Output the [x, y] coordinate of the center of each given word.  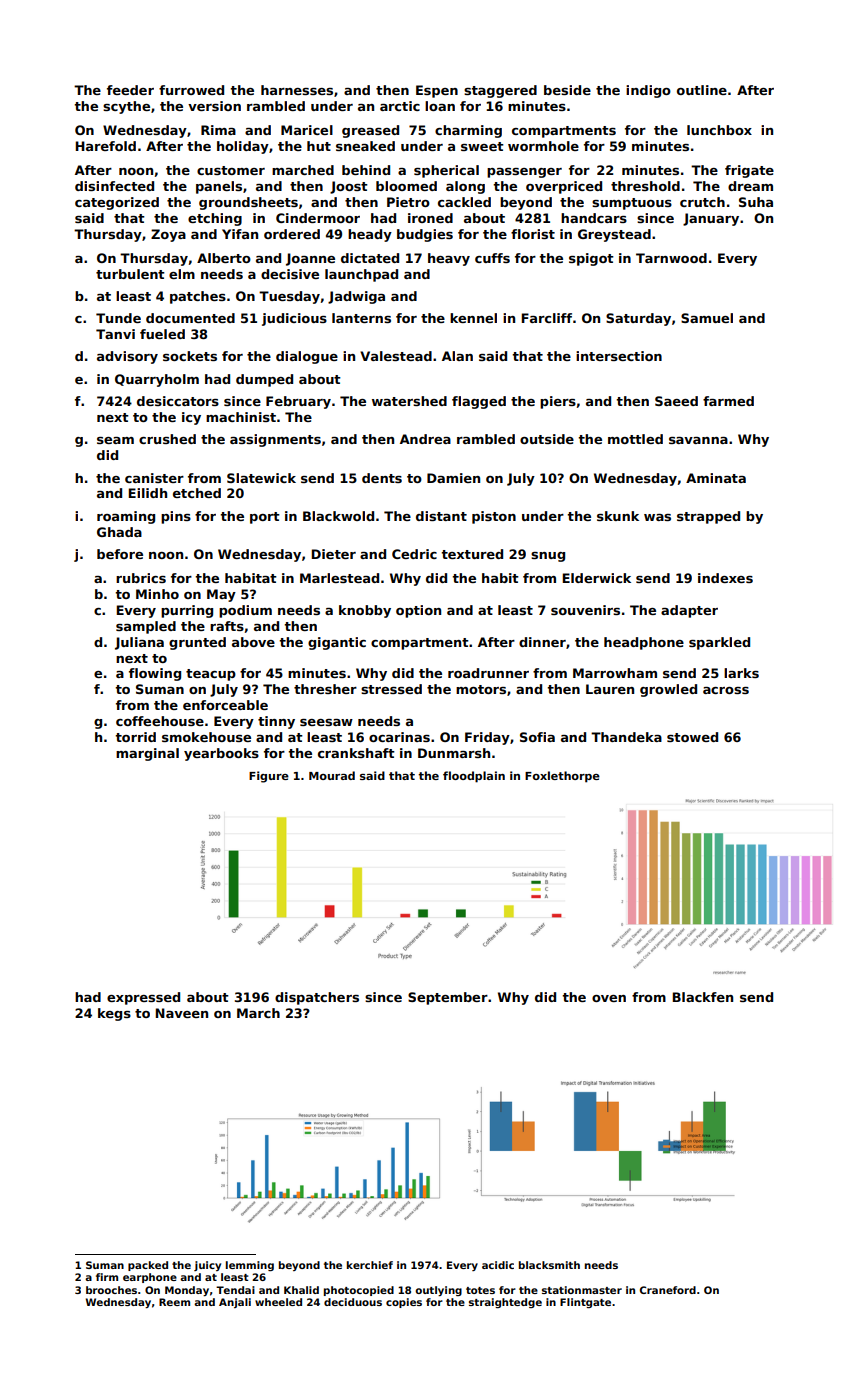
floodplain [474, 777]
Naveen [181, 1013]
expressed [143, 998]
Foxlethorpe [562, 777]
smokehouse [206, 737]
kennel [473, 318]
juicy [207, 1266]
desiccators [178, 401]
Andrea [425, 439]
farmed [728, 401]
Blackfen [702, 997]
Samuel [707, 318]
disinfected [114, 186]
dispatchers [317, 998]
